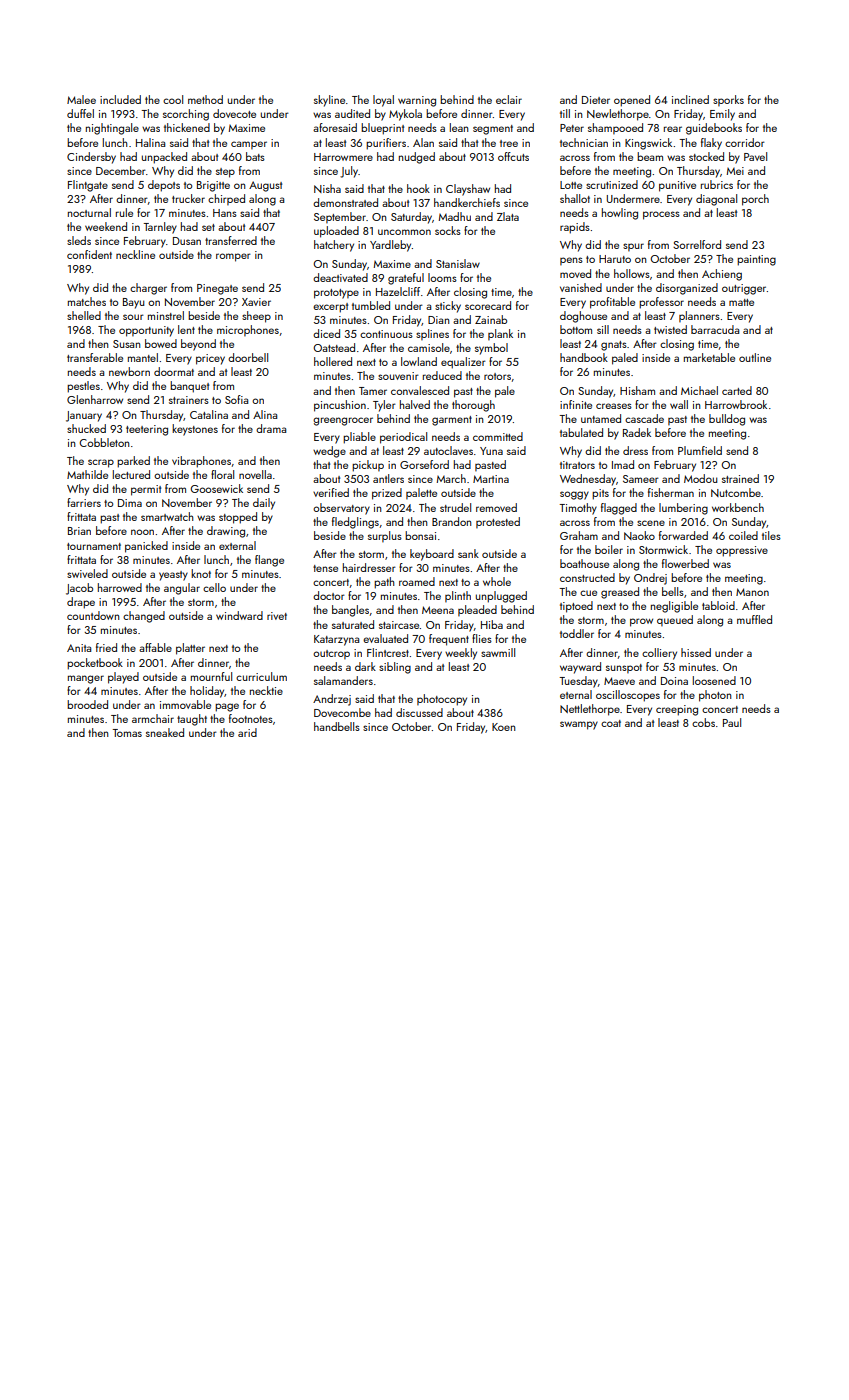 The height and width of the document is (1400, 849). What do you see at coordinates (336, 294) in the document?
I see `prototype` at bounding box center [336, 294].
